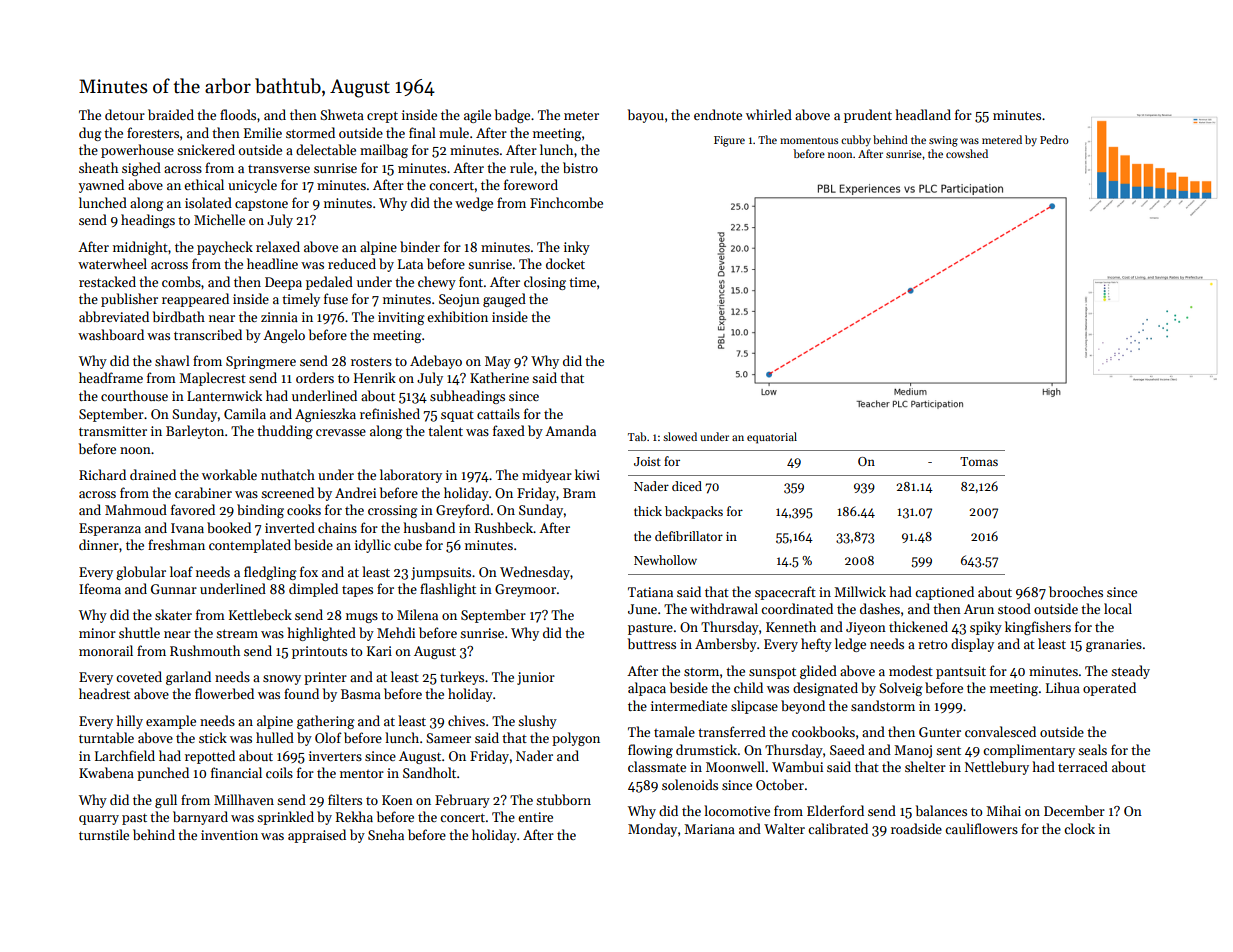 This page has height=952, width=1233. I want to click on cowshed, so click(967, 153).
